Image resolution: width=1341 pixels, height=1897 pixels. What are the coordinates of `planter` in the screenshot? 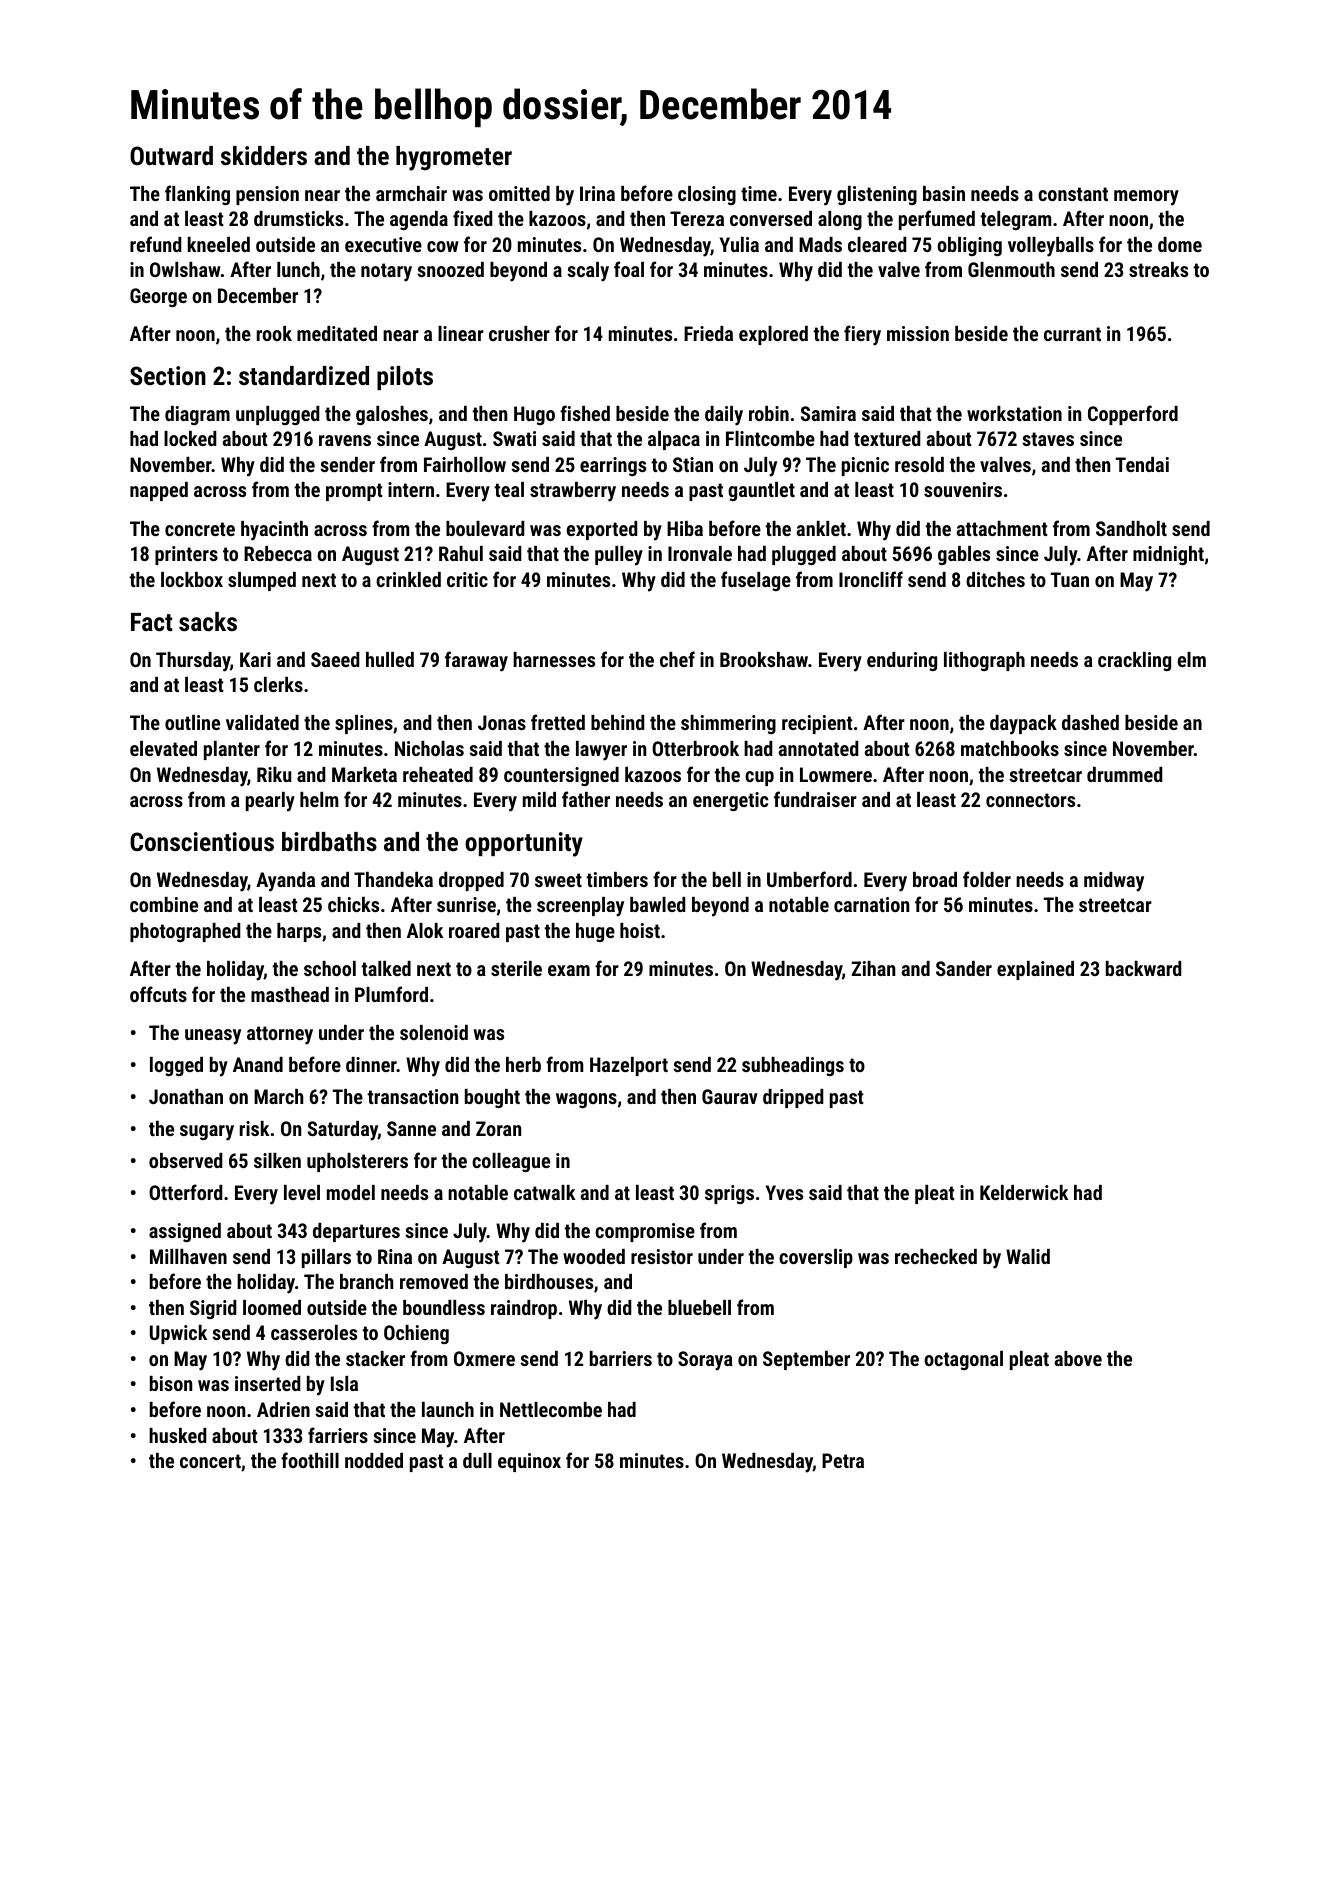 It's located at (232, 750).
